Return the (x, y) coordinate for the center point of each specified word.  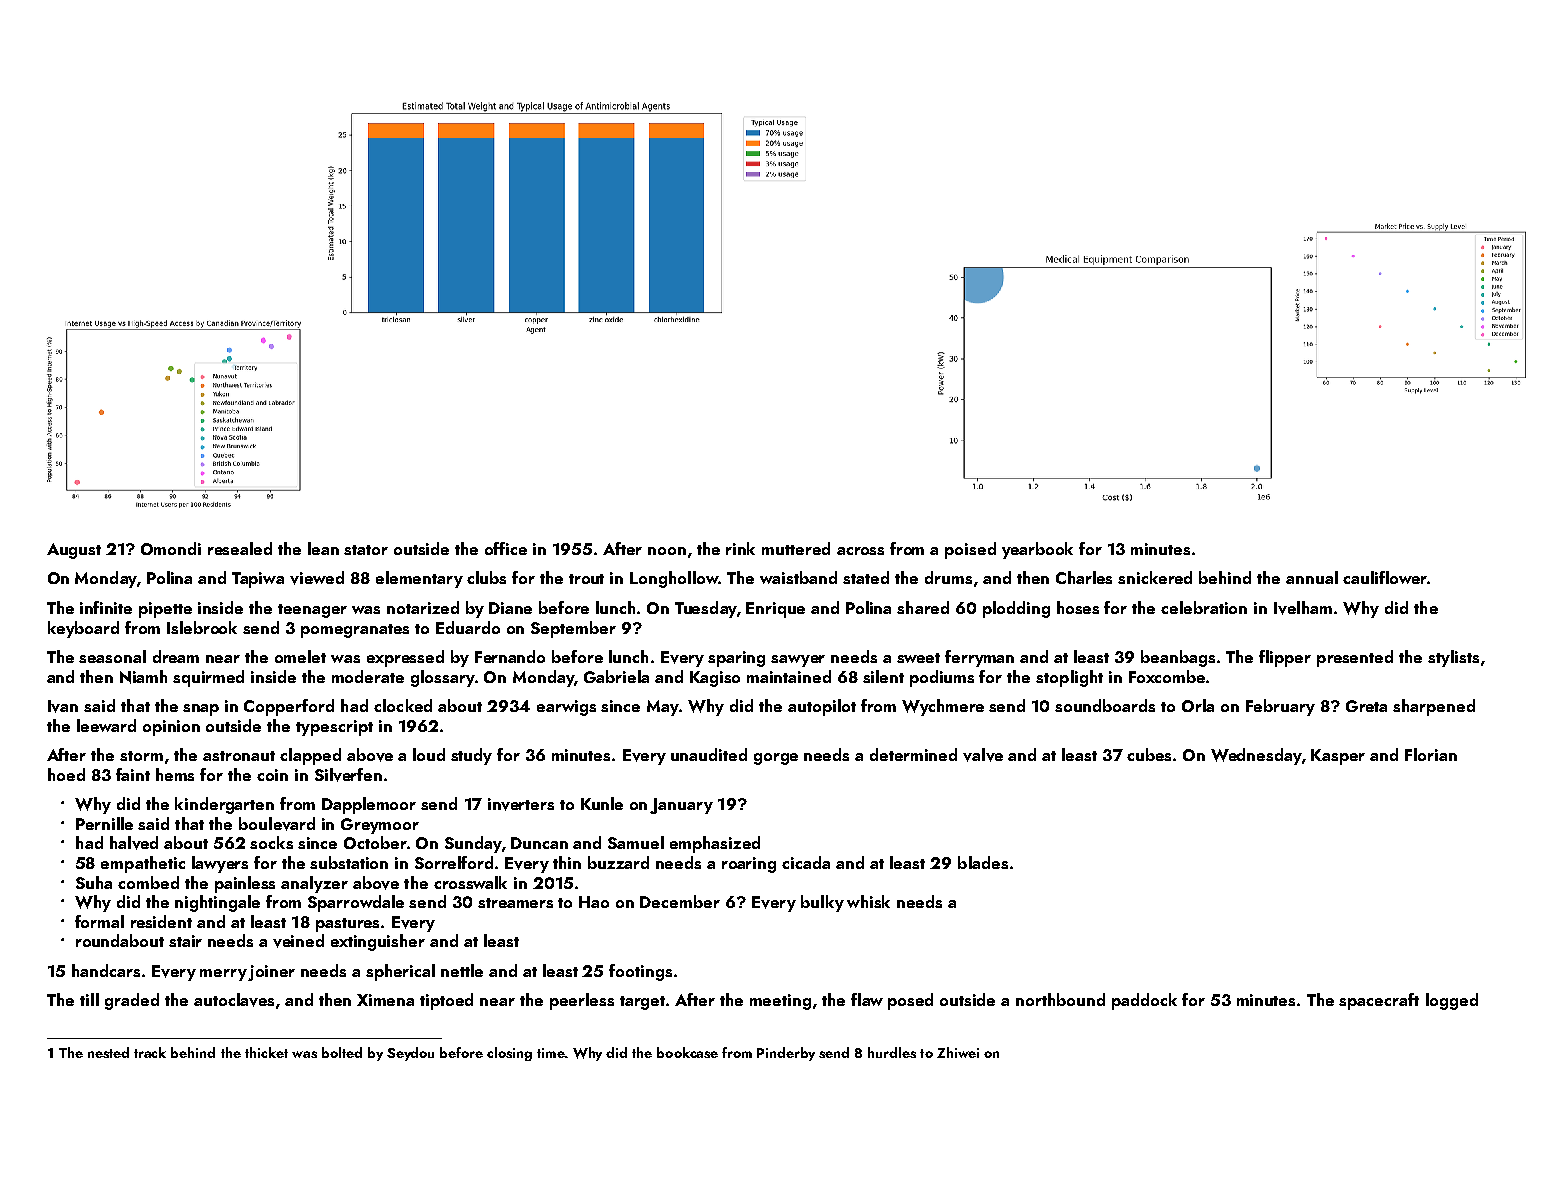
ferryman (979, 658)
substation (349, 862)
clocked (403, 705)
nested (108, 1052)
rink (740, 548)
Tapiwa (258, 580)
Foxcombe (1167, 676)
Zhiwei (958, 1052)
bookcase (687, 1052)
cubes (1149, 754)
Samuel (636, 842)
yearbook (1037, 550)
